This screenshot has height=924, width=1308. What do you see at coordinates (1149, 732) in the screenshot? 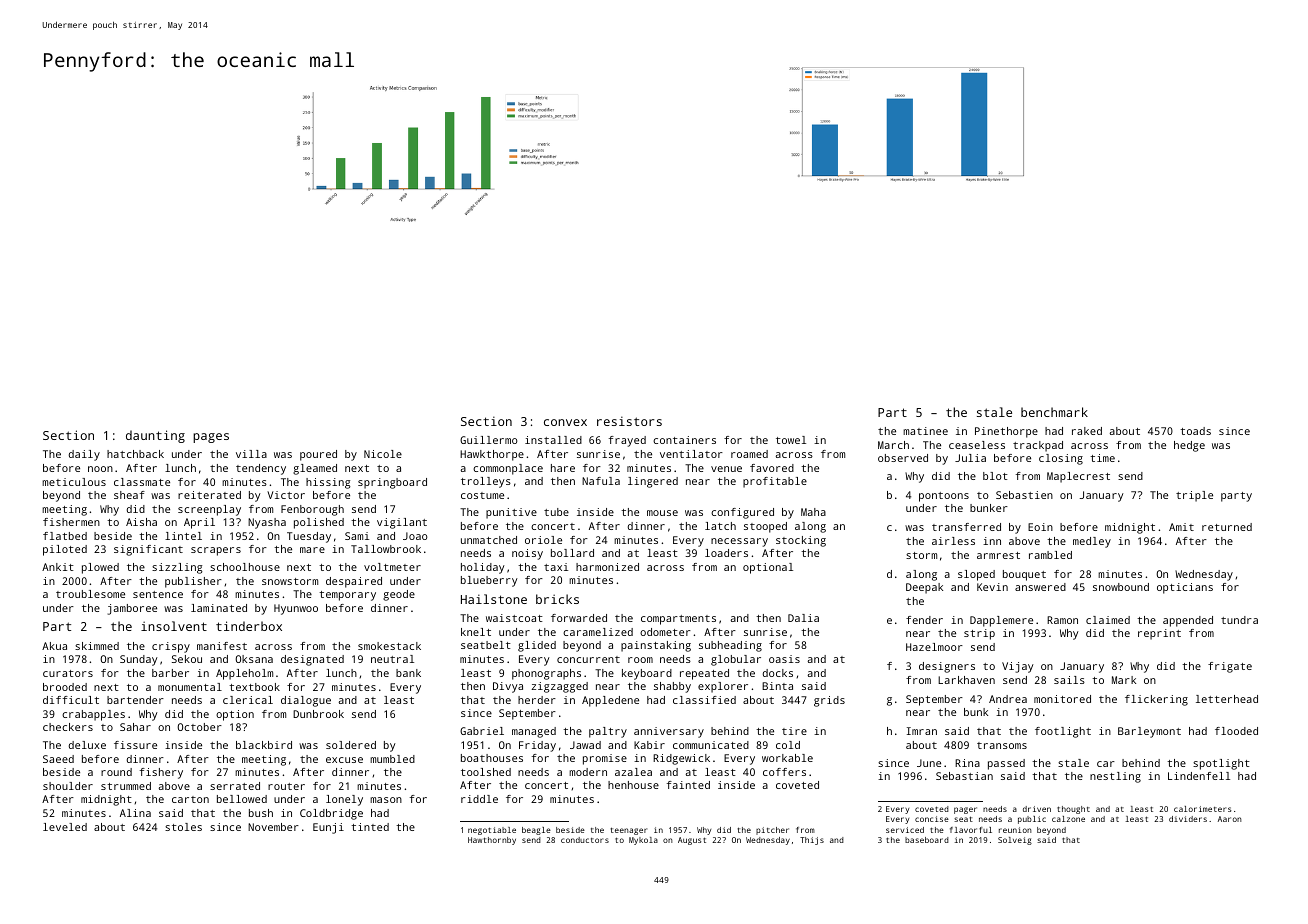
I see `Barleymont` at bounding box center [1149, 732].
